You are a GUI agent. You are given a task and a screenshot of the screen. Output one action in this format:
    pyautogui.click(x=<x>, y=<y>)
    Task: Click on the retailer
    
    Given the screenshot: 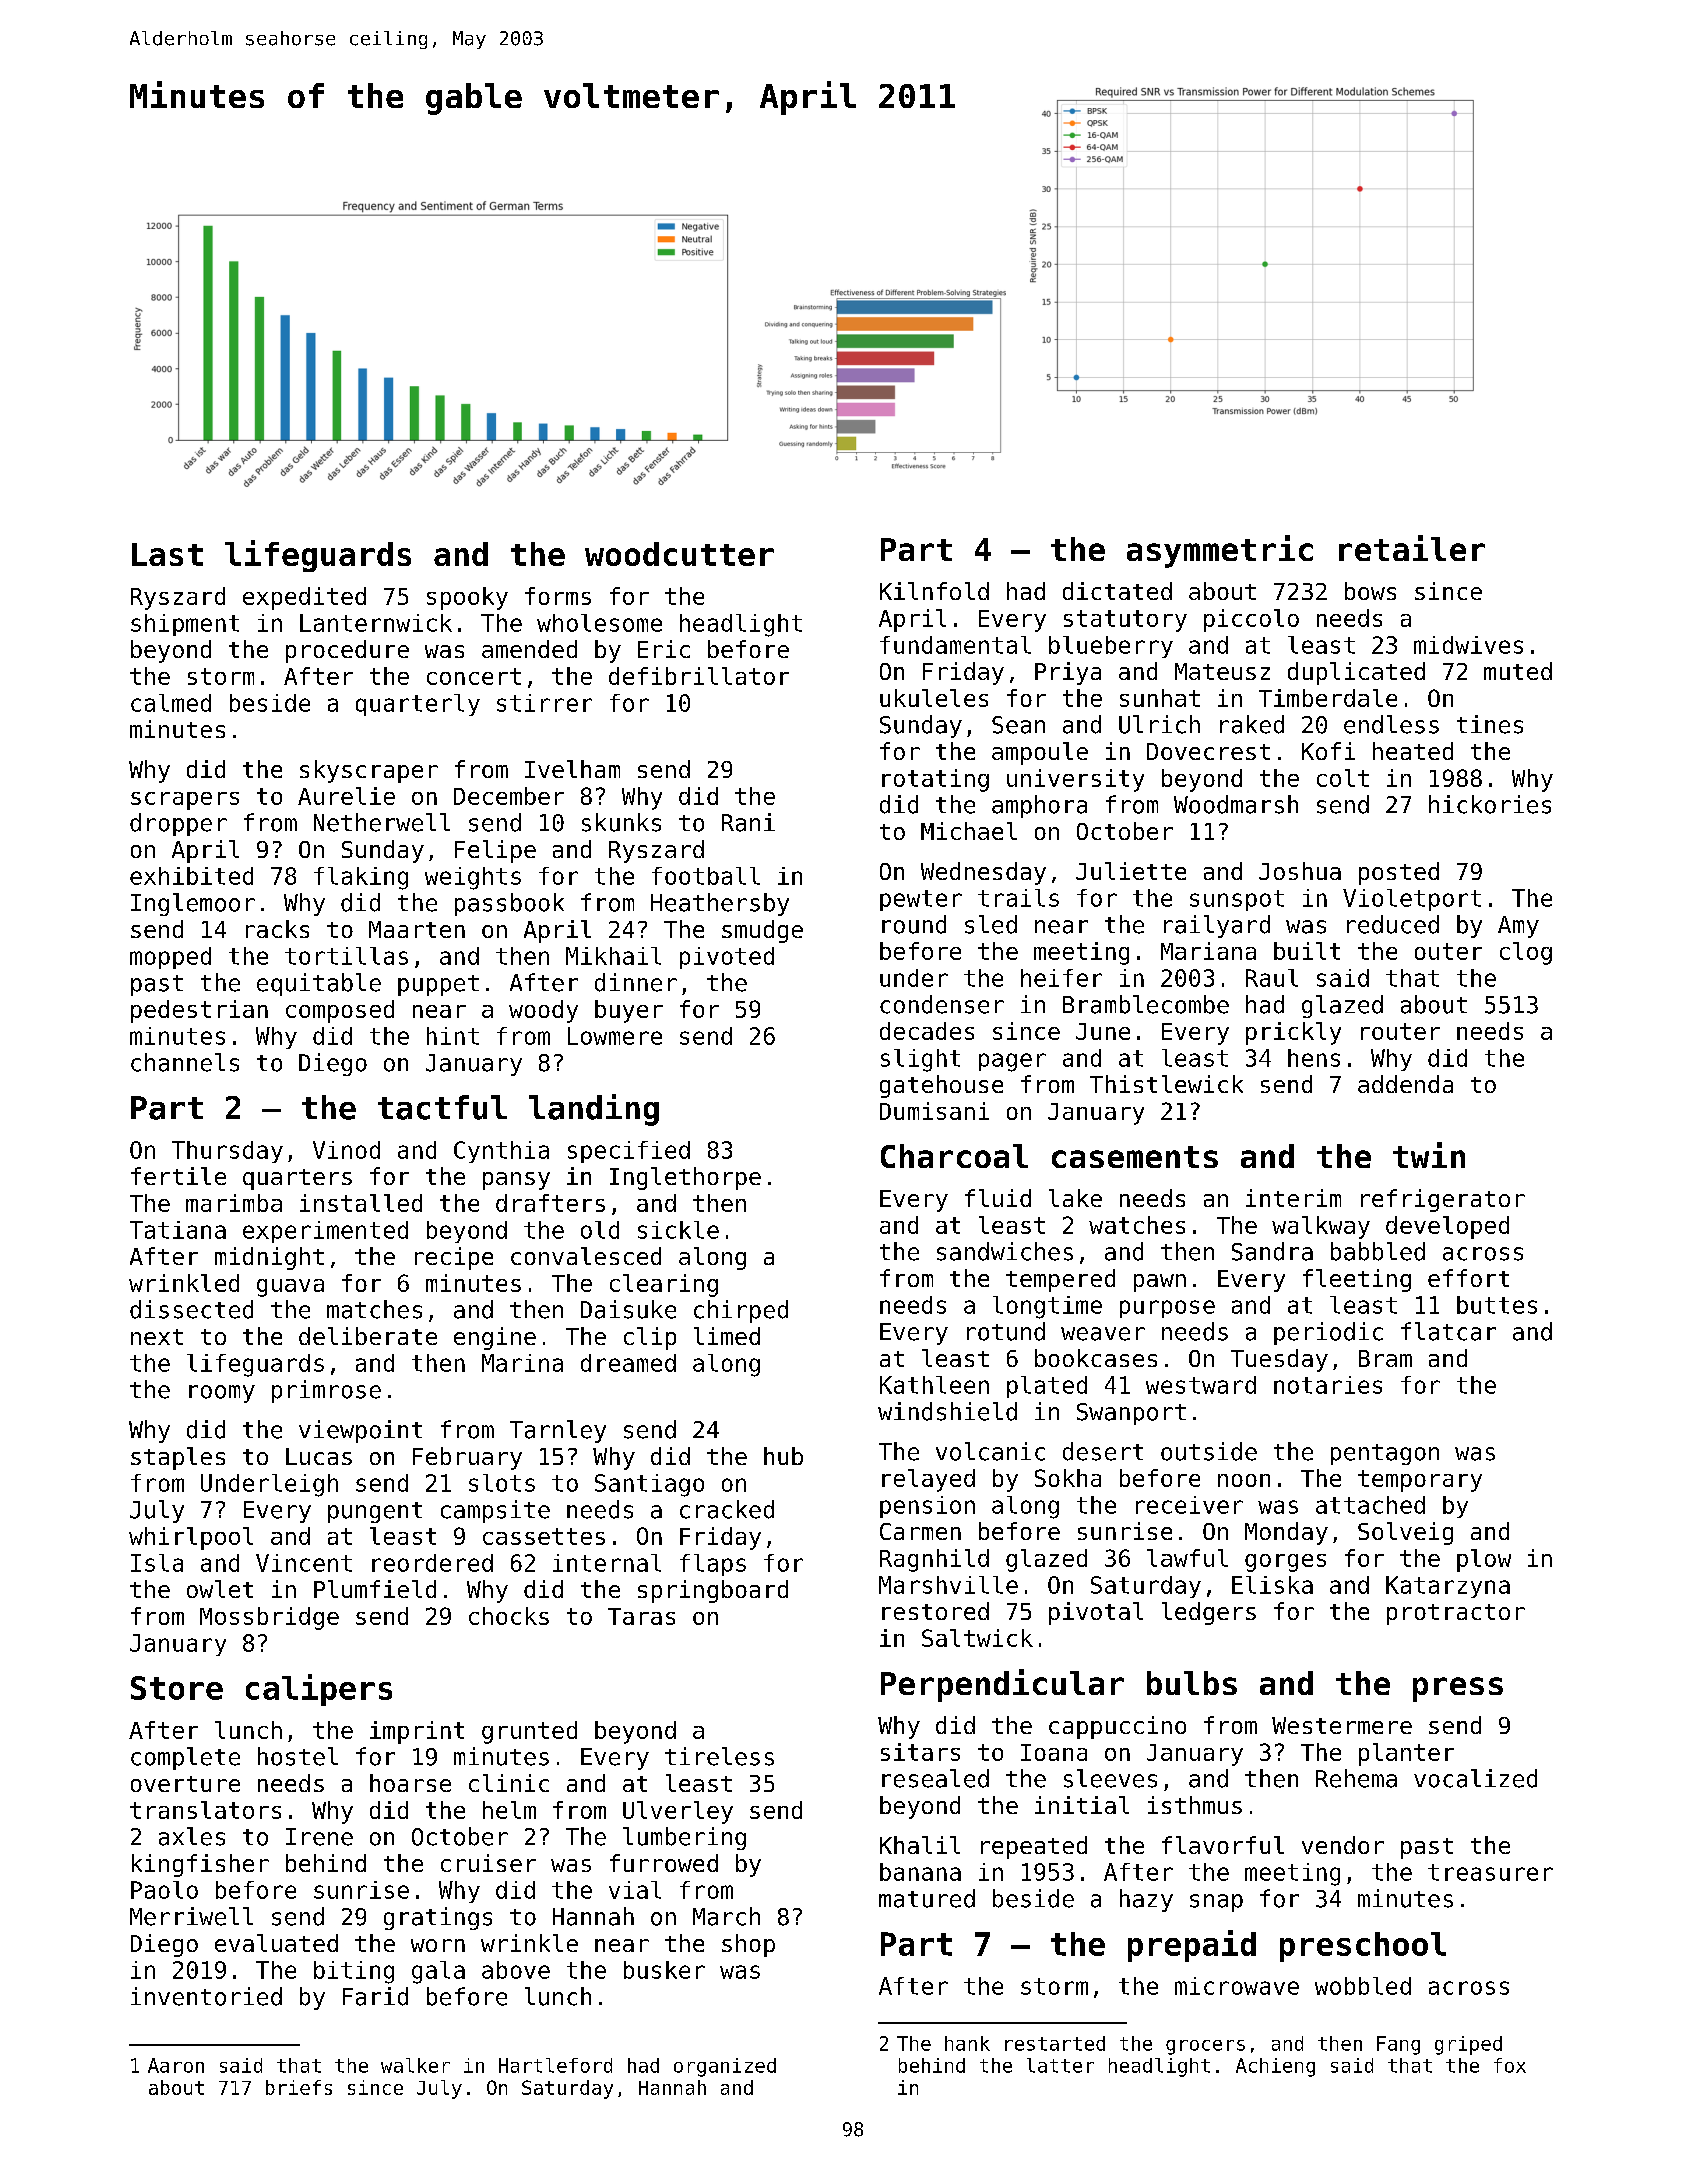 What is the action you would take?
    pyautogui.click(x=1412, y=548)
